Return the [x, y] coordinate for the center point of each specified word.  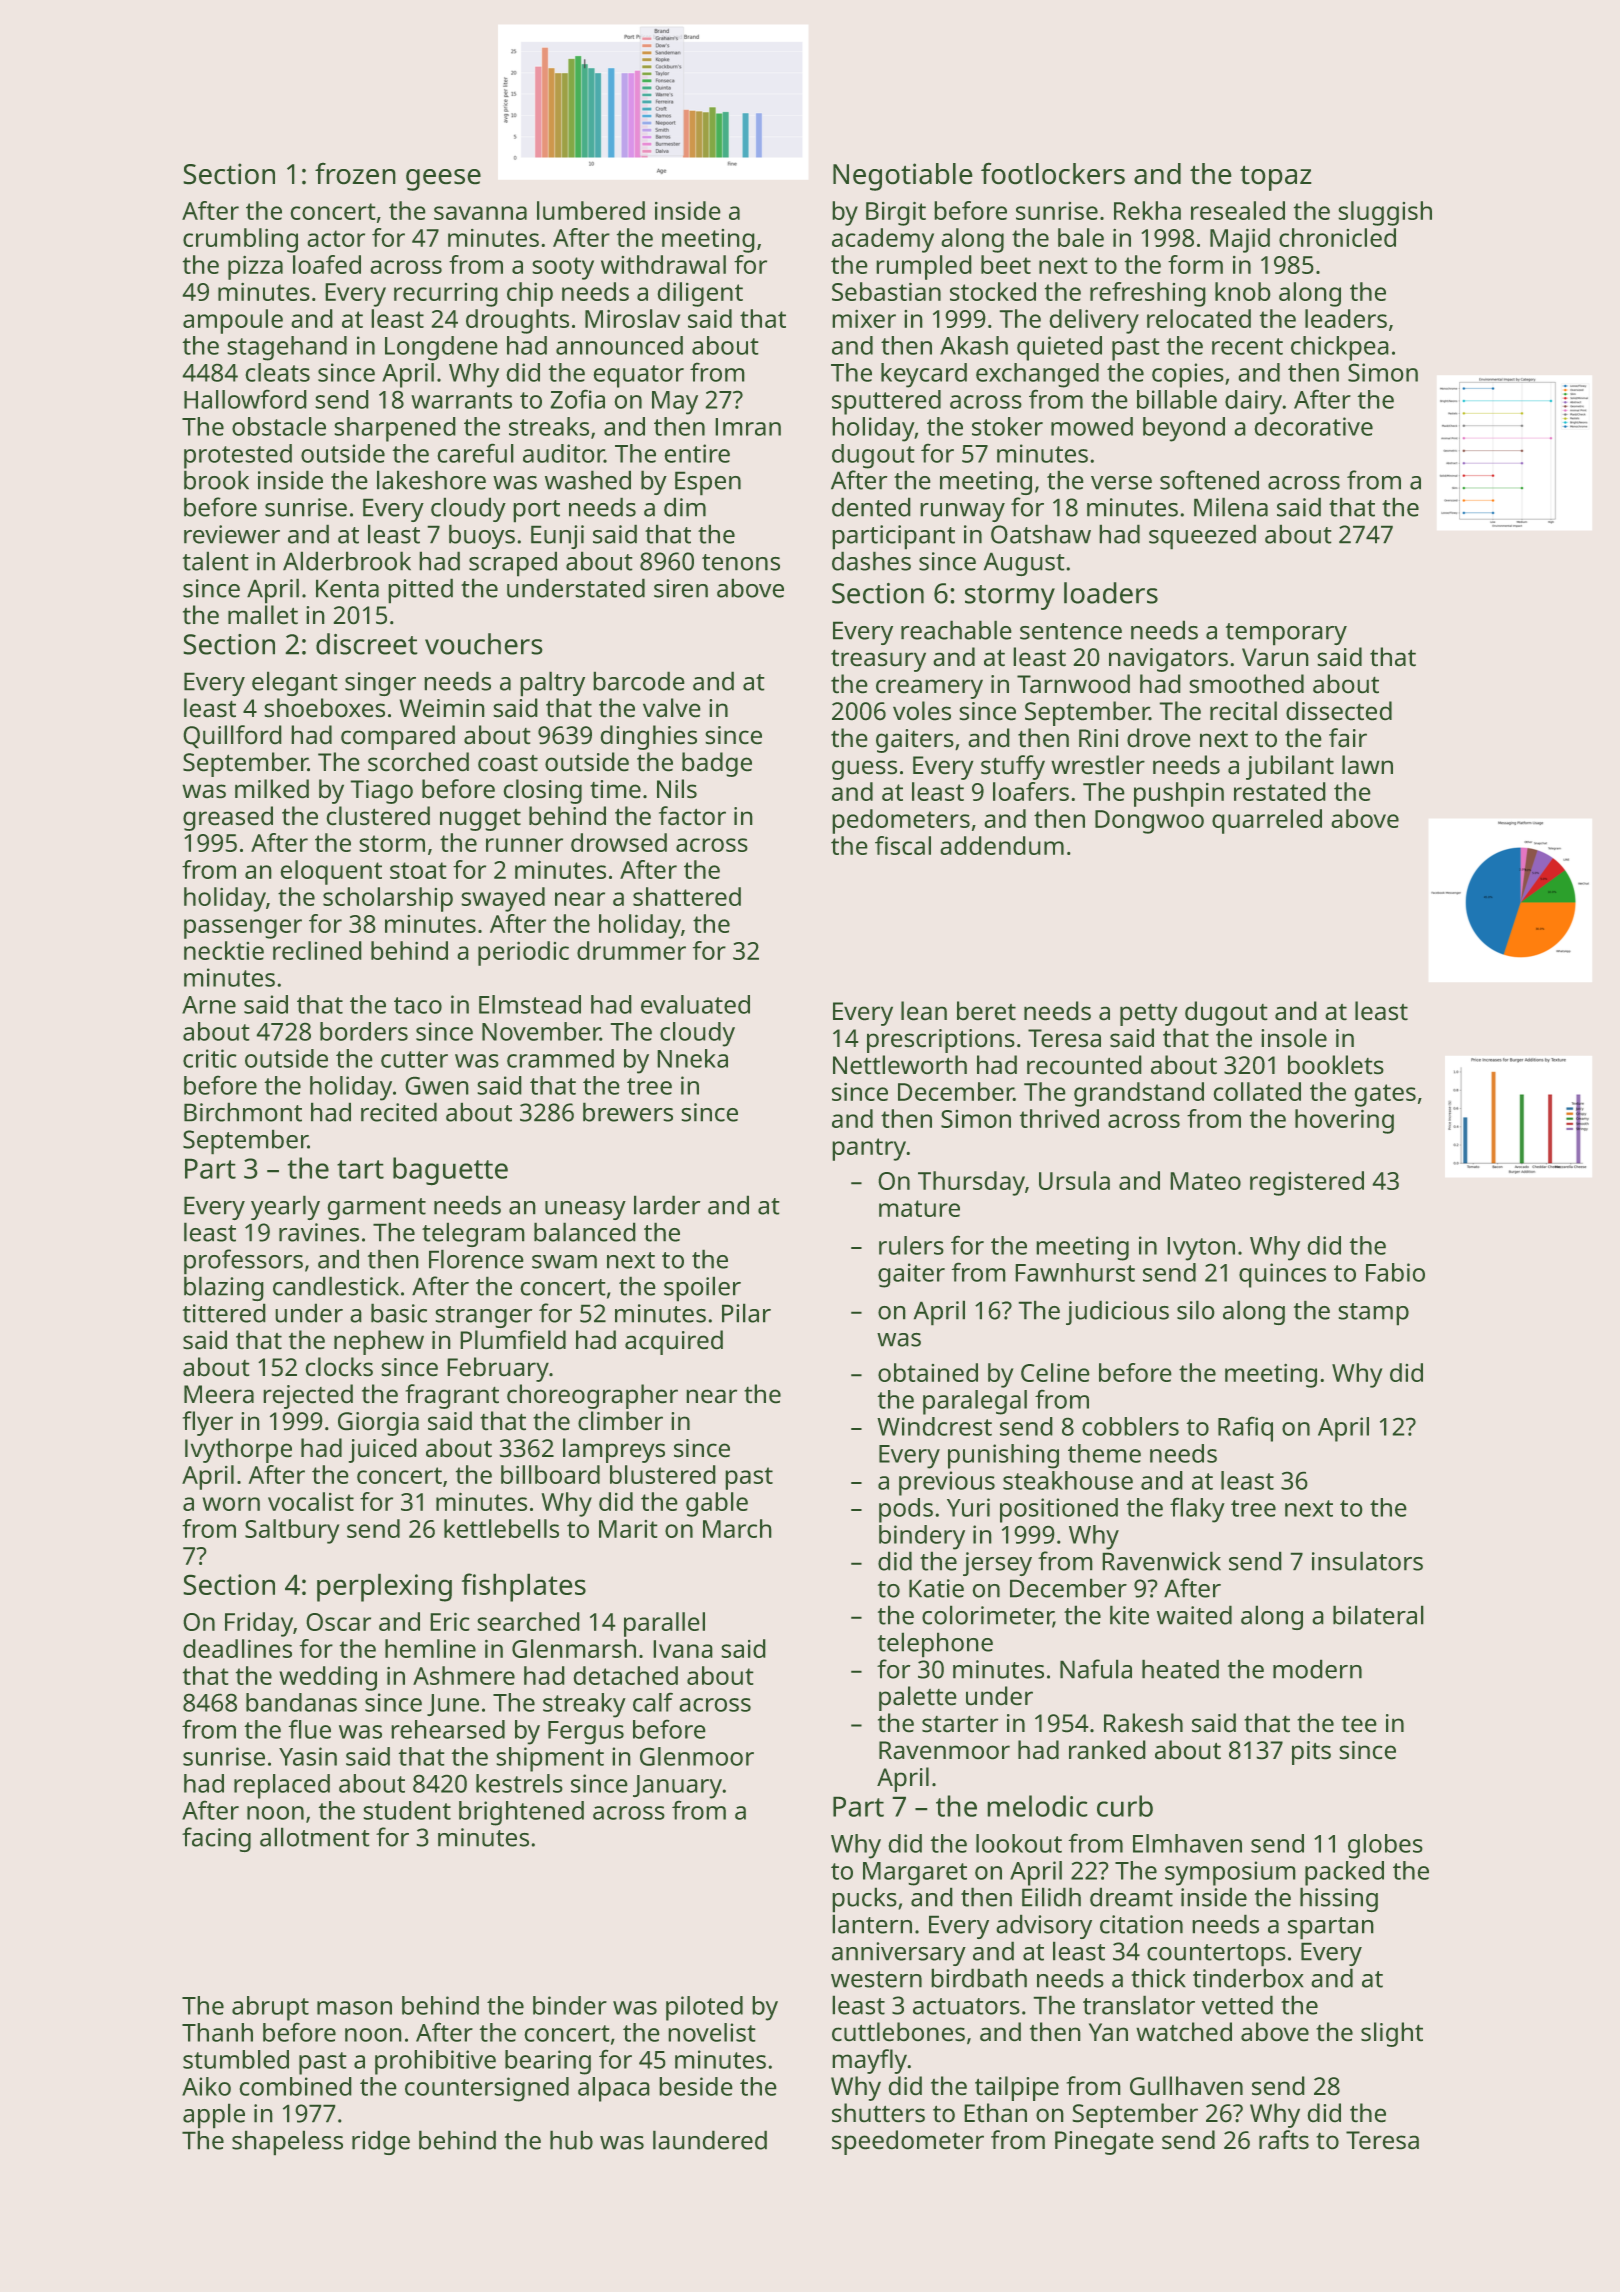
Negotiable [903, 177]
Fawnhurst [1075, 1272]
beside [696, 2086]
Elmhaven [1187, 1843]
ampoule [233, 321]
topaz [1276, 178]
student [407, 1810]
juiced [382, 1450]
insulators [1367, 1561]
